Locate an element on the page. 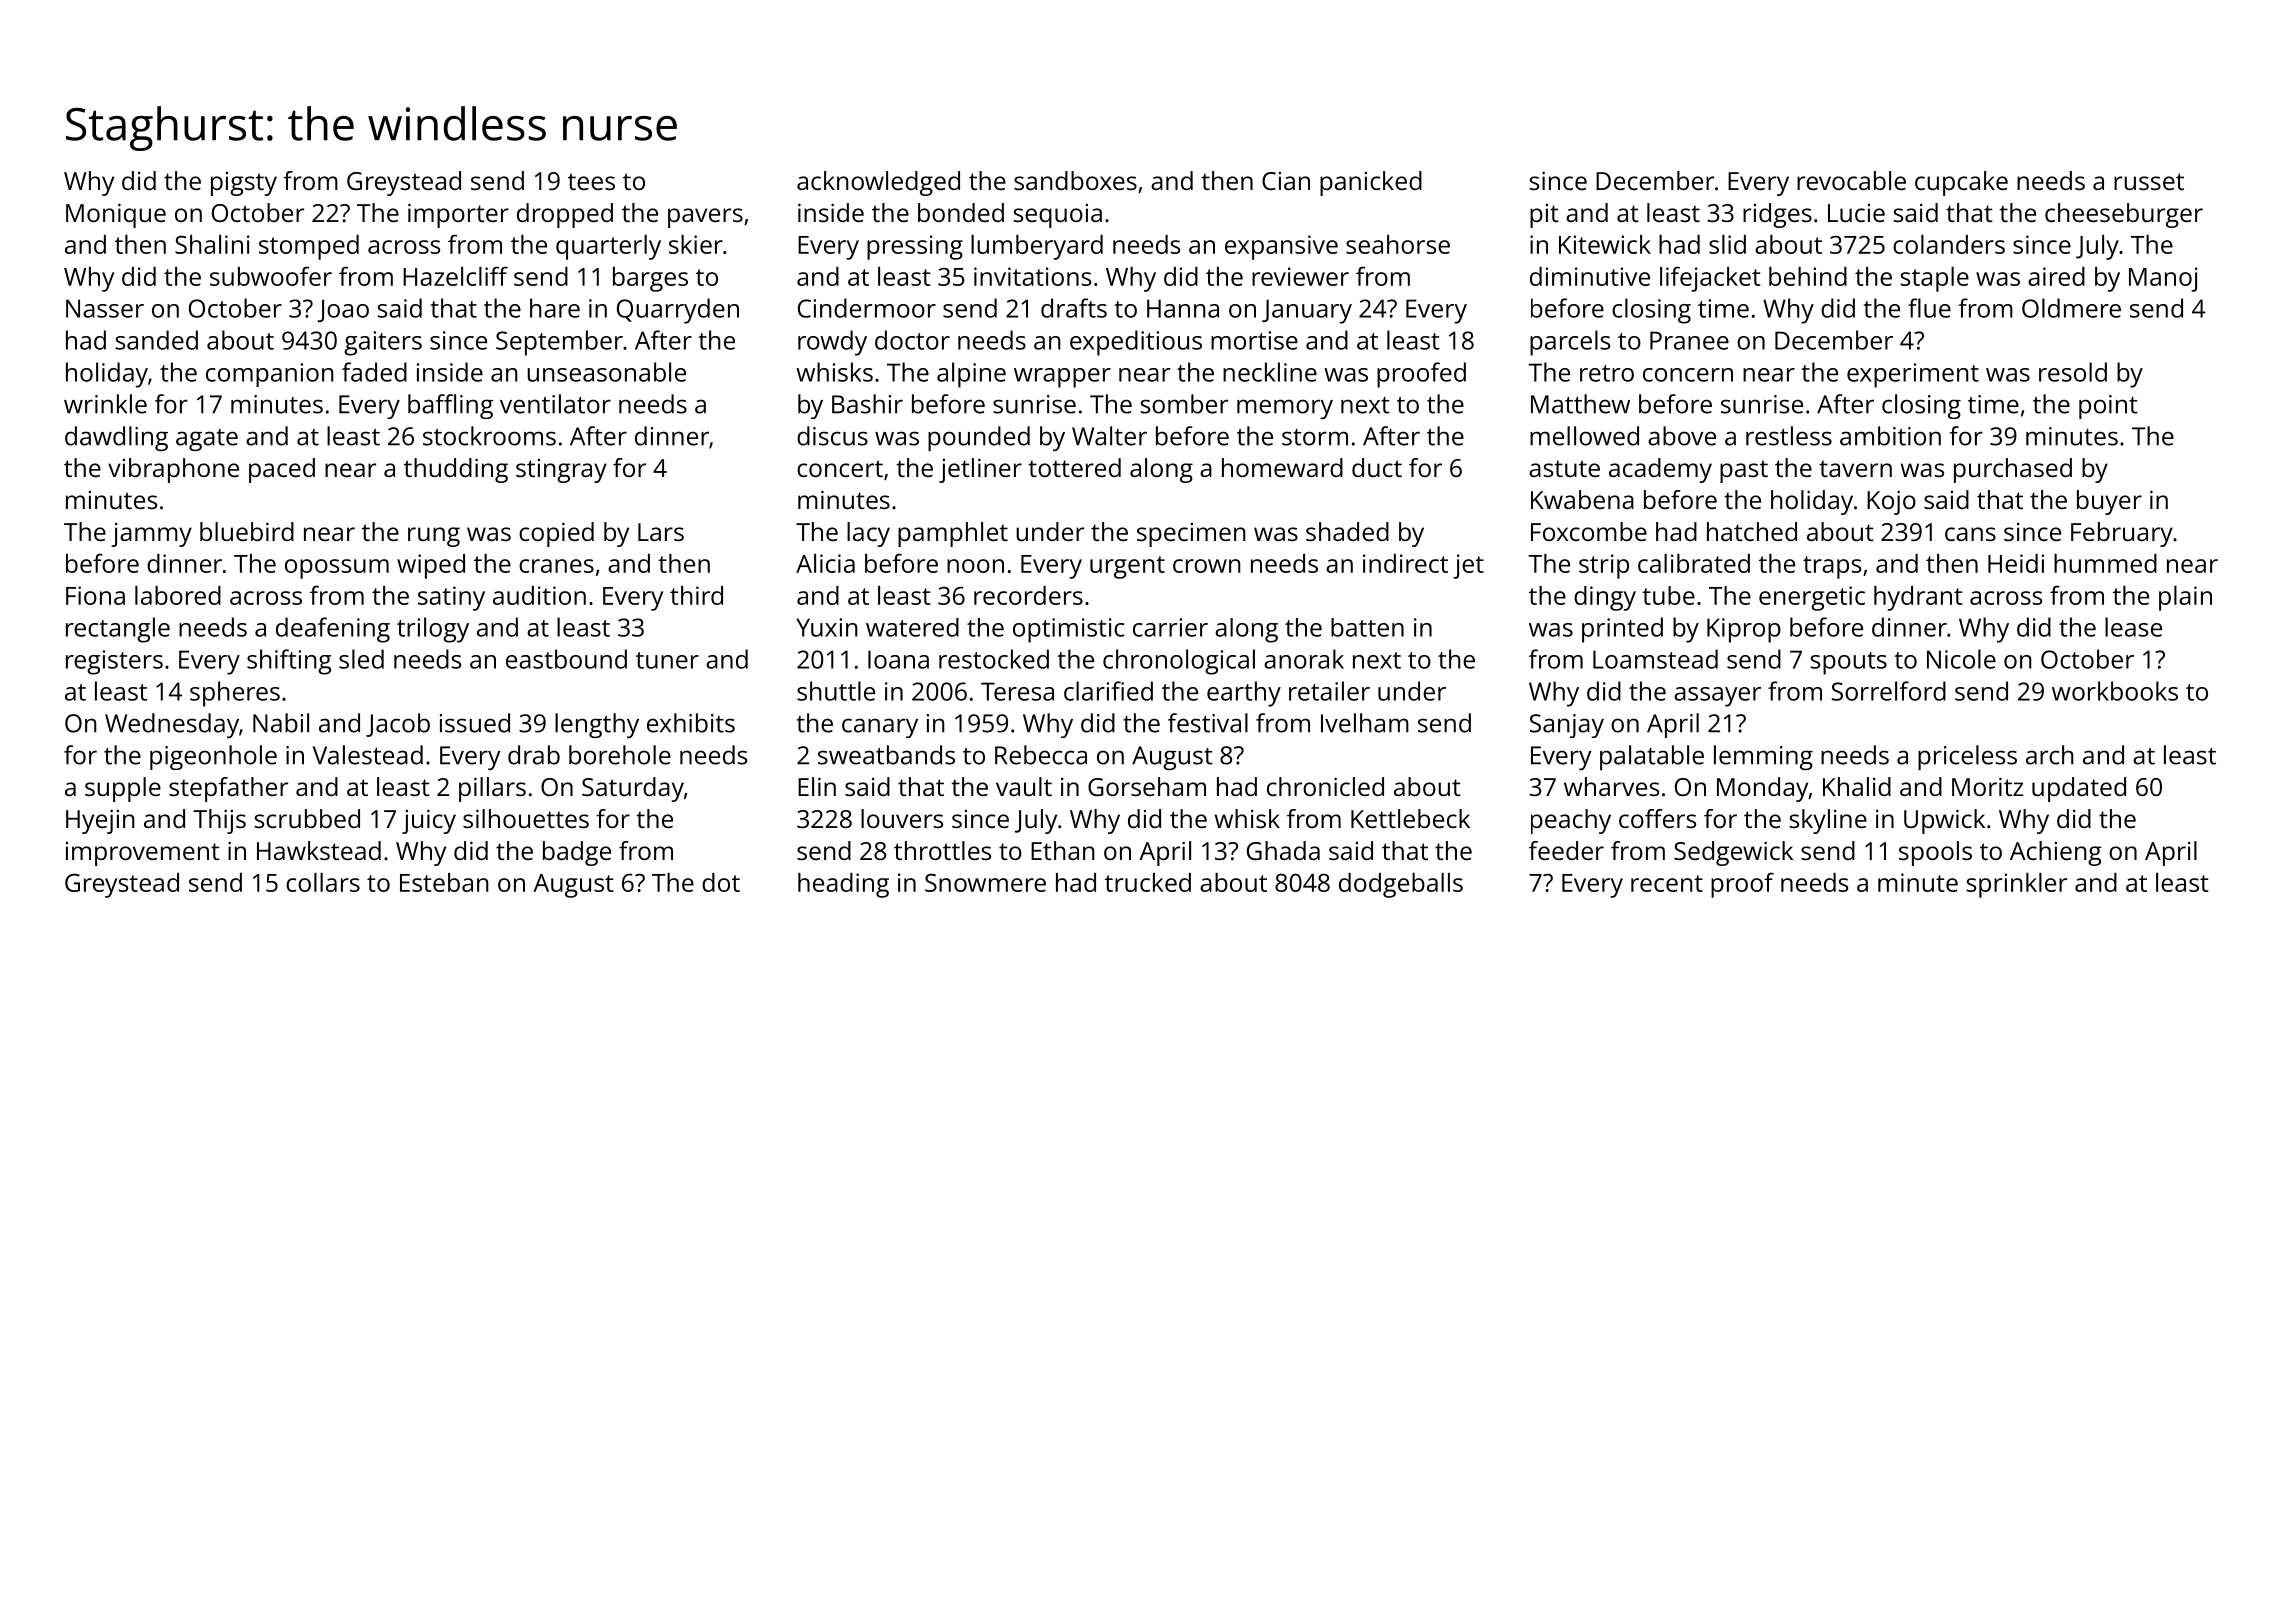  tavern is located at coordinates (1855, 468).
